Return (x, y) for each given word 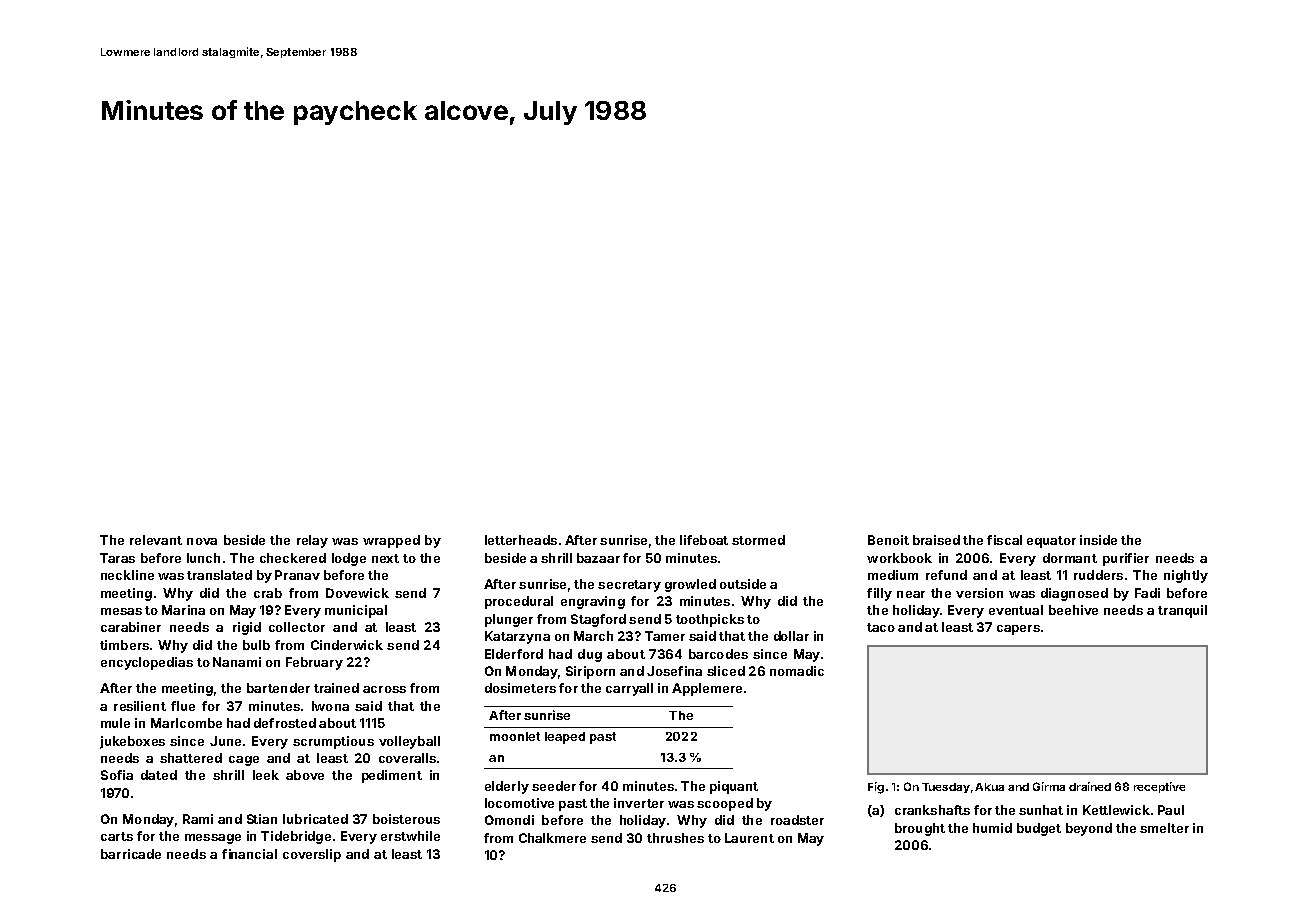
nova (202, 541)
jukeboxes (132, 742)
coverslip (312, 855)
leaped (565, 738)
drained (1090, 786)
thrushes (675, 838)
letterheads (521, 540)
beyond (1089, 829)
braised (936, 540)
